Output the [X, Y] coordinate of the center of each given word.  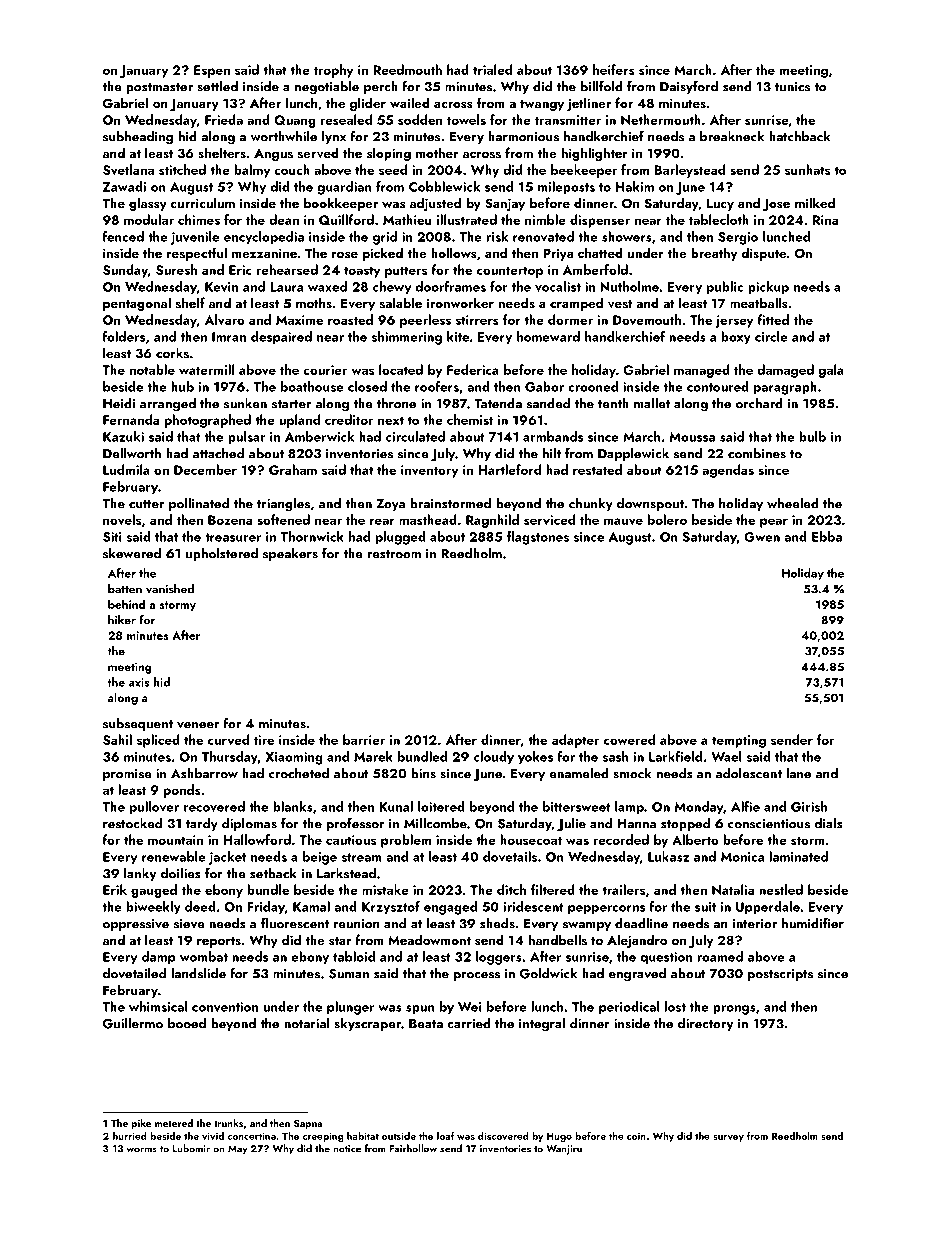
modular [149, 219]
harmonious [523, 136]
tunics [792, 87]
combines [757, 453]
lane [798, 773]
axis [139, 682]
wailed [410, 102]
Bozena [230, 520]
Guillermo [133, 1023]
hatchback [799, 136]
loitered [441, 806]
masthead [428, 519]
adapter [575, 741]
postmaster [159, 88]
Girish [809, 806]
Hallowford [257, 839]
